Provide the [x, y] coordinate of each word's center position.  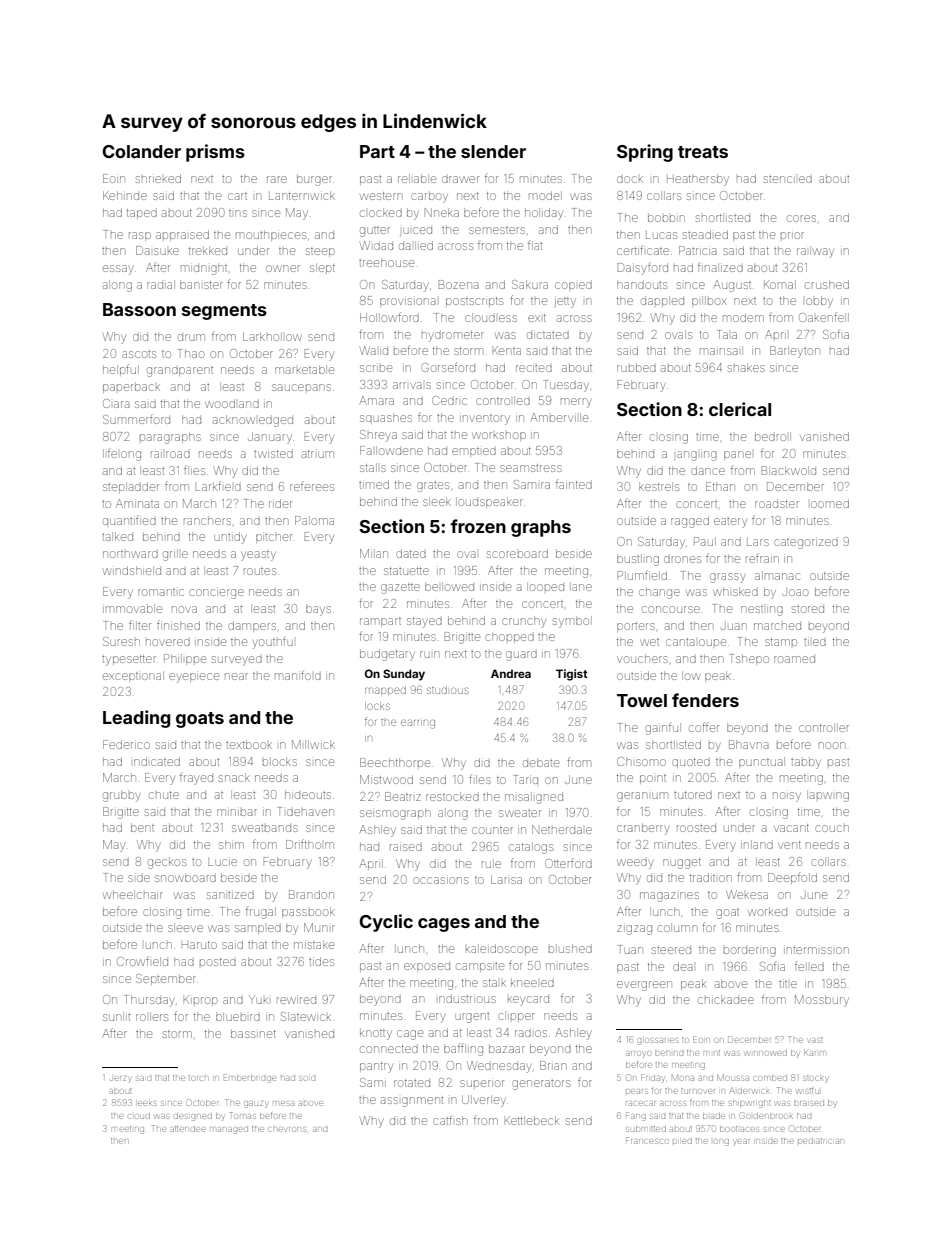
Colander [141, 151]
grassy [727, 578]
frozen [478, 526]
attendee [188, 1129]
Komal [780, 284]
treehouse [386, 262]
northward [130, 554]
